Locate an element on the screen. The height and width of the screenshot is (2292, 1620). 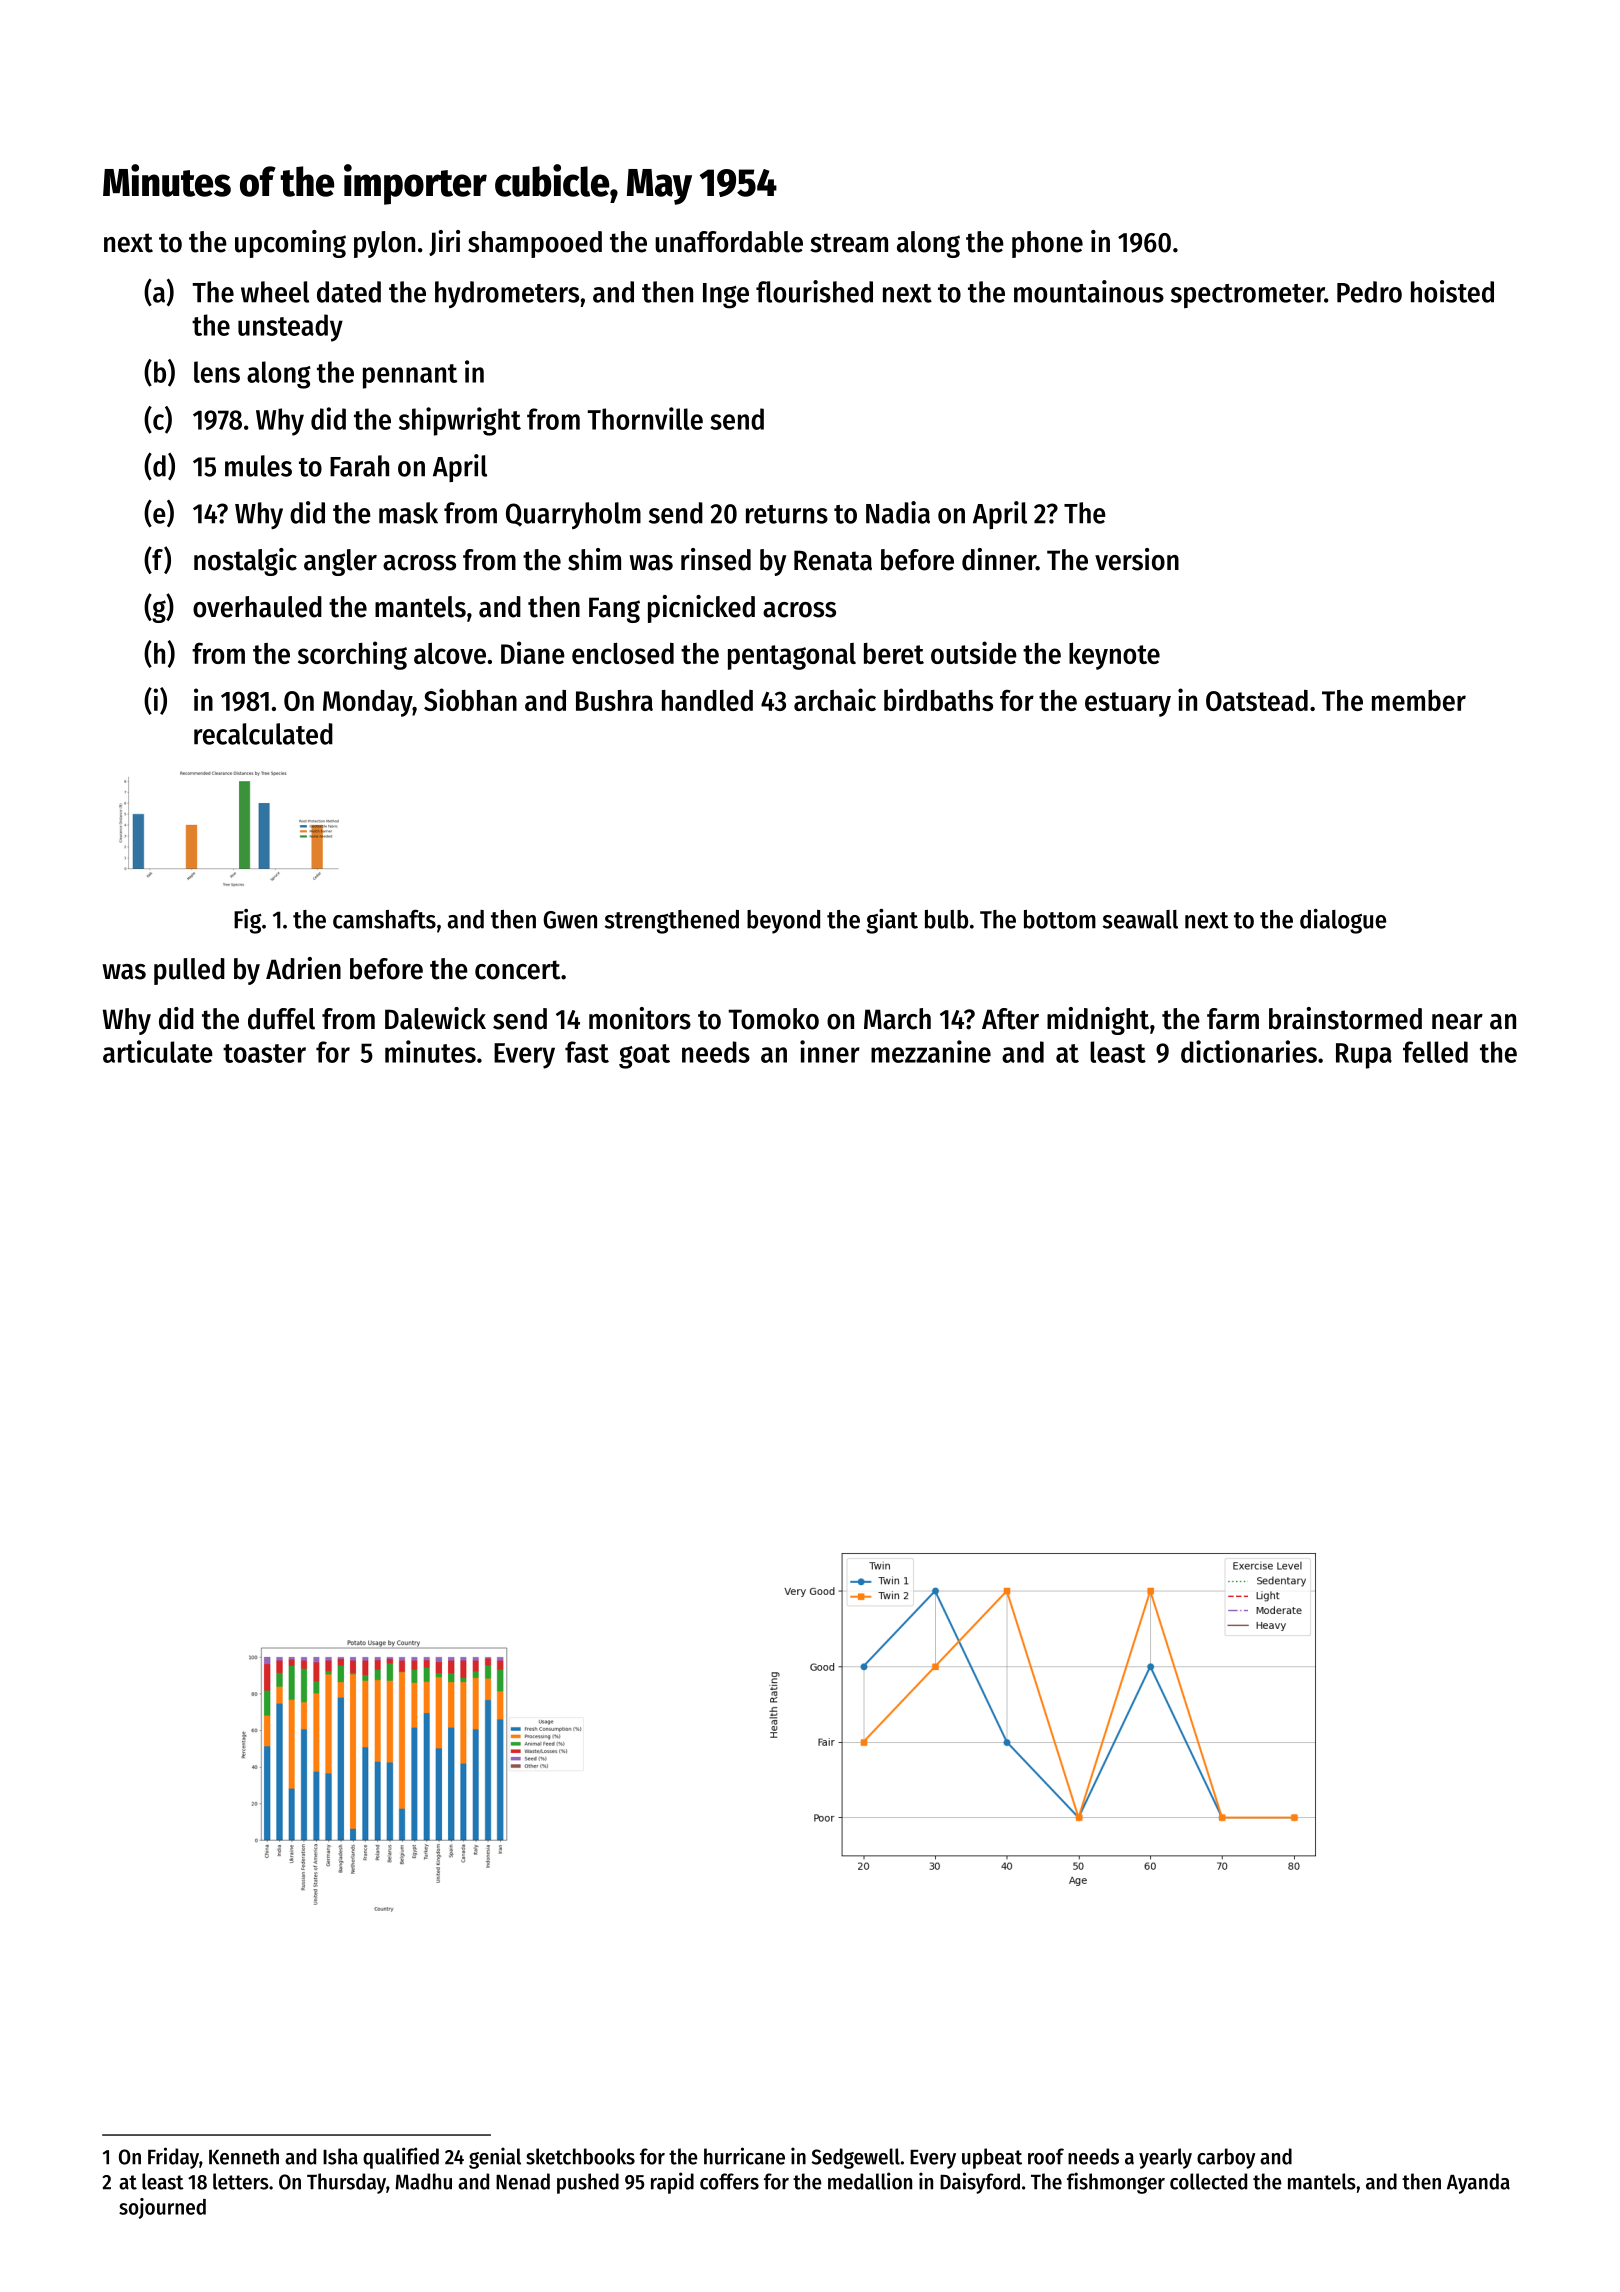
After is located at coordinates (1010, 1019).
